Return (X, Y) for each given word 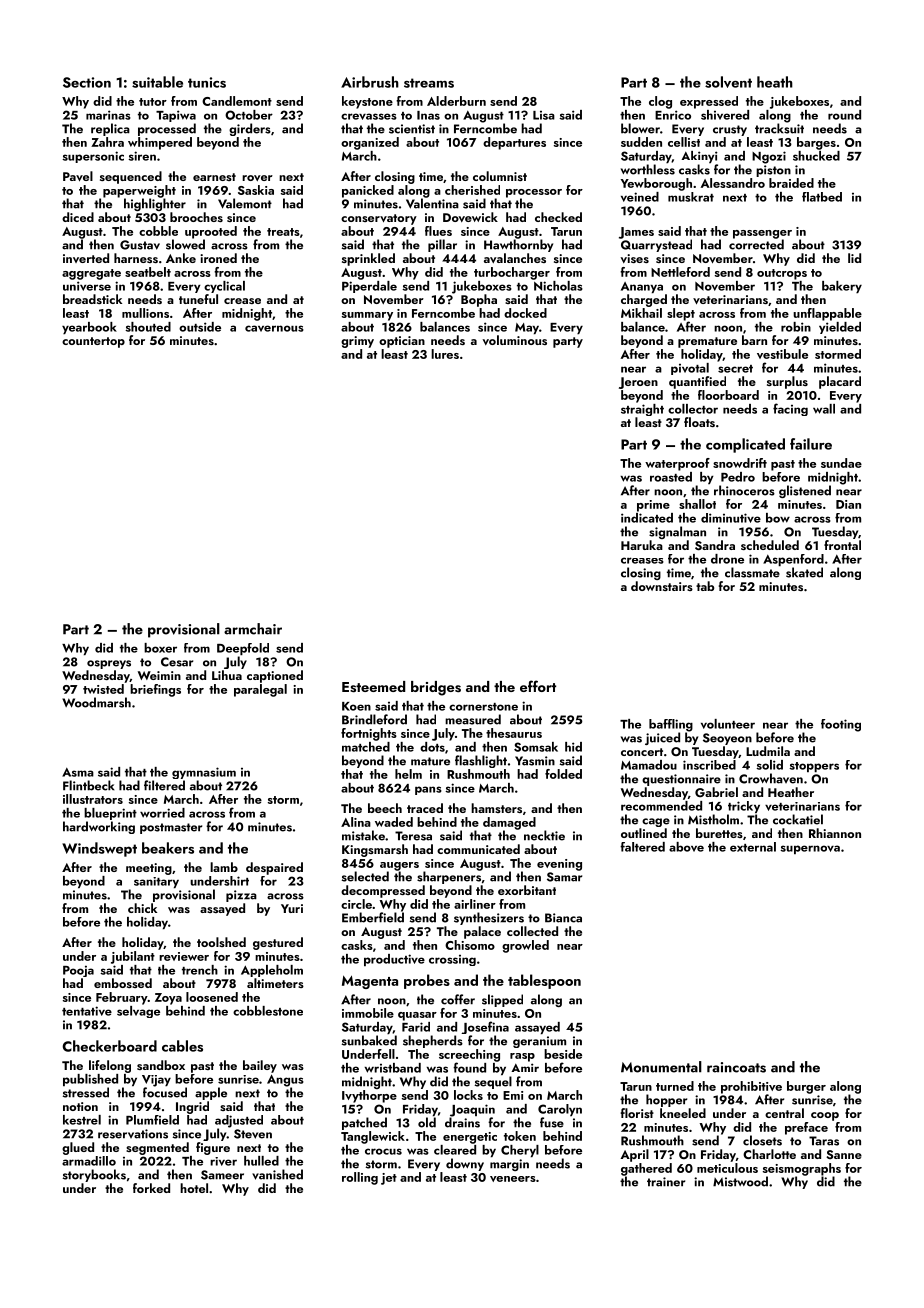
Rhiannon (835, 833)
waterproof (677, 464)
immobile (368, 1013)
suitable (157, 82)
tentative (87, 1011)
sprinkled (368, 259)
